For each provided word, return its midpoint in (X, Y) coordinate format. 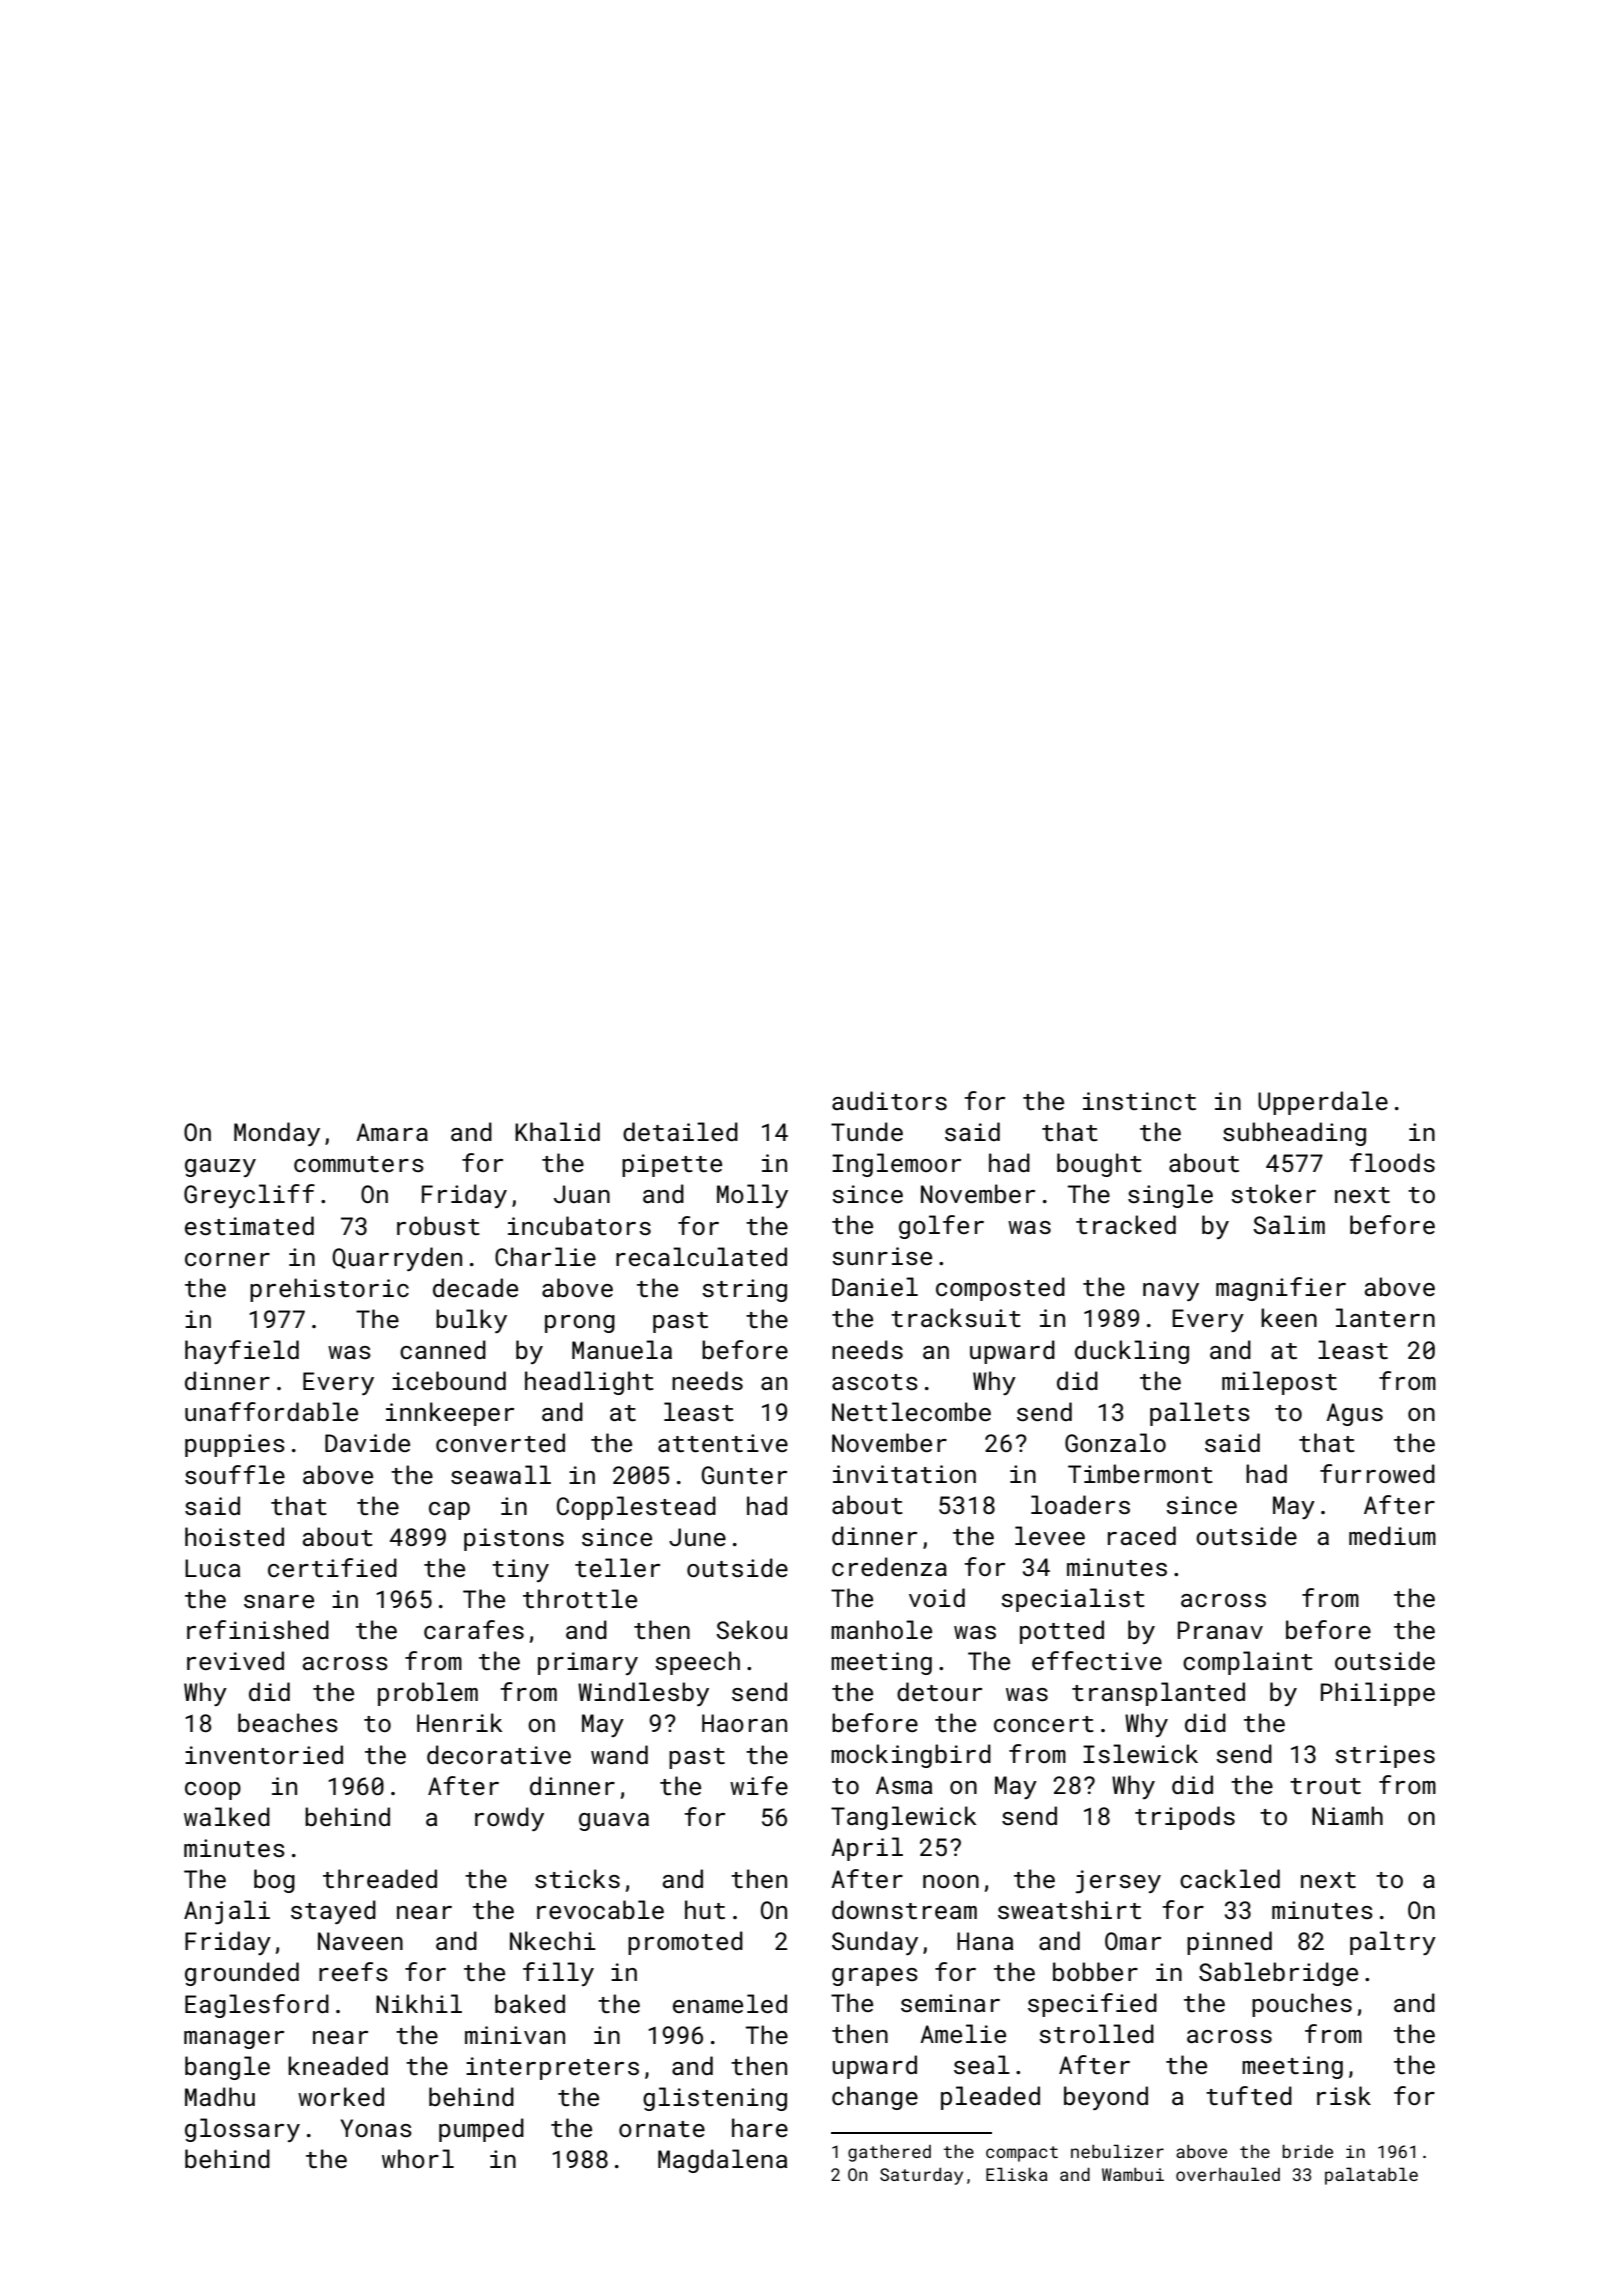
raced (1142, 1535)
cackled (1230, 1878)
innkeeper (450, 1414)
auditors (889, 1100)
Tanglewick (903, 1818)
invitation (904, 1474)
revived (235, 1660)
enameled (730, 2003)
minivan (515, 2035)
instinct (1139, 1101)
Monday (277, 1134)
